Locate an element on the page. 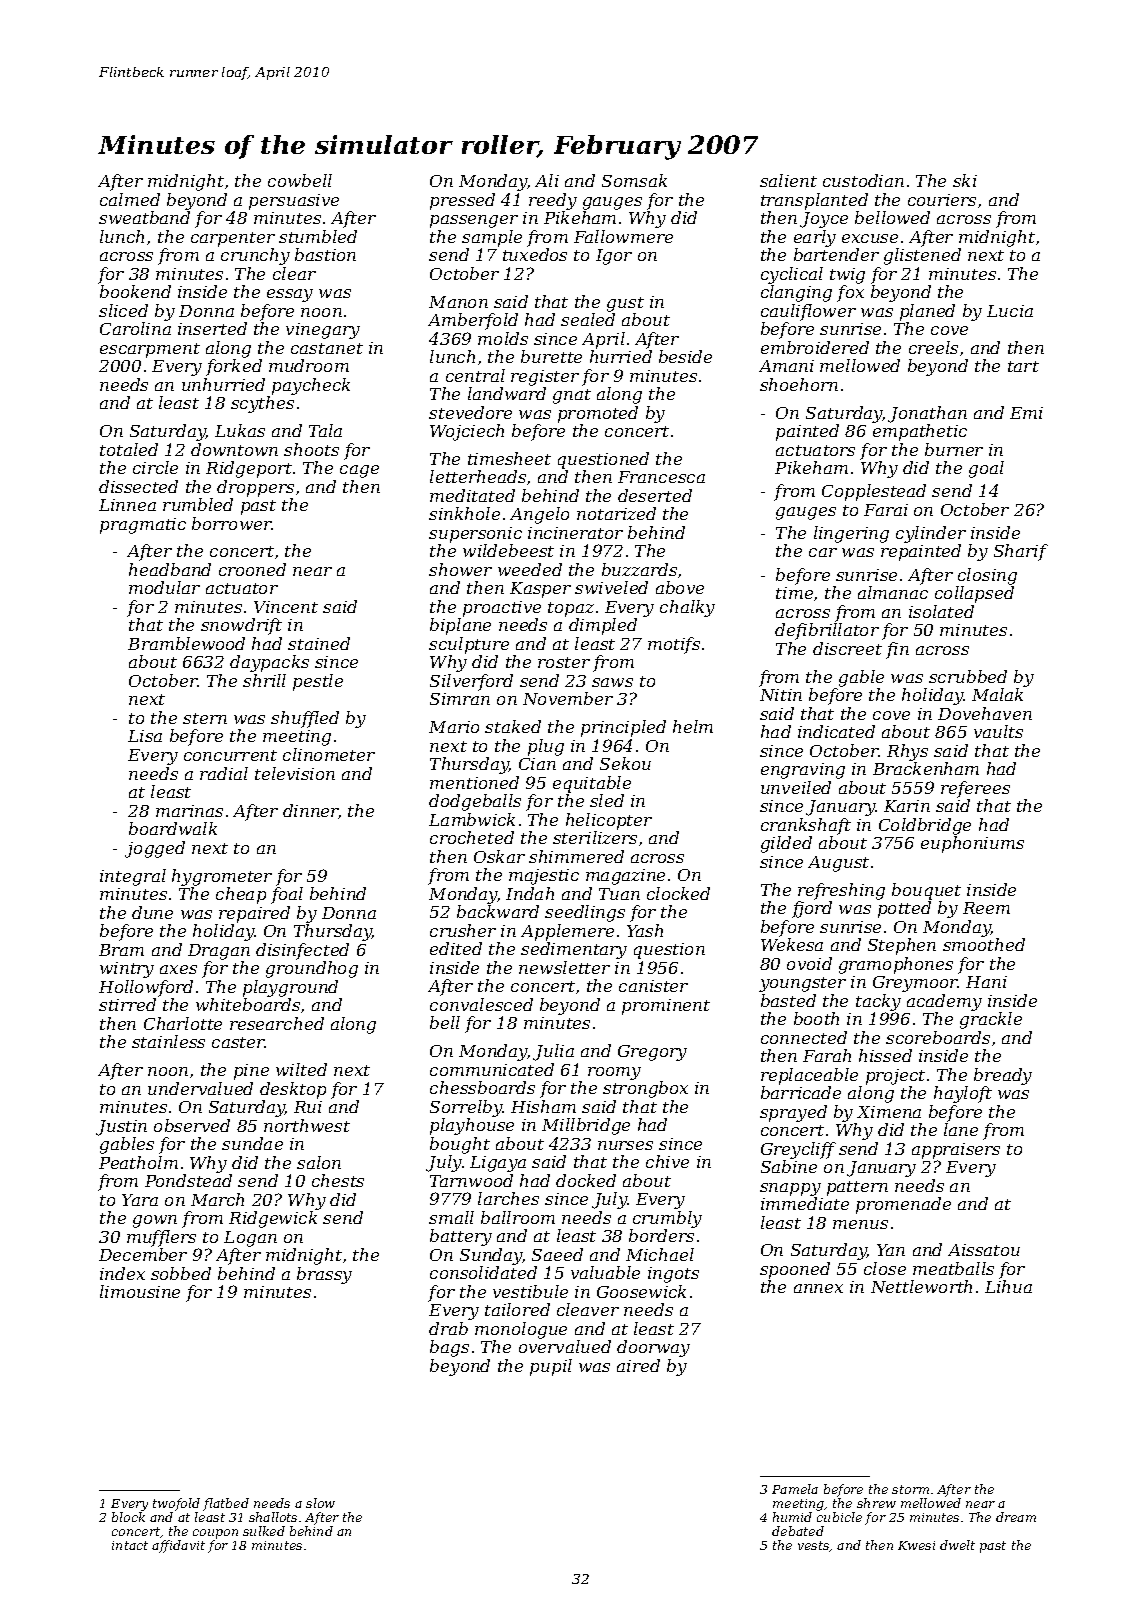 This image has width=1145, height=1619. Somsak is located at coordinates (634, 180).
